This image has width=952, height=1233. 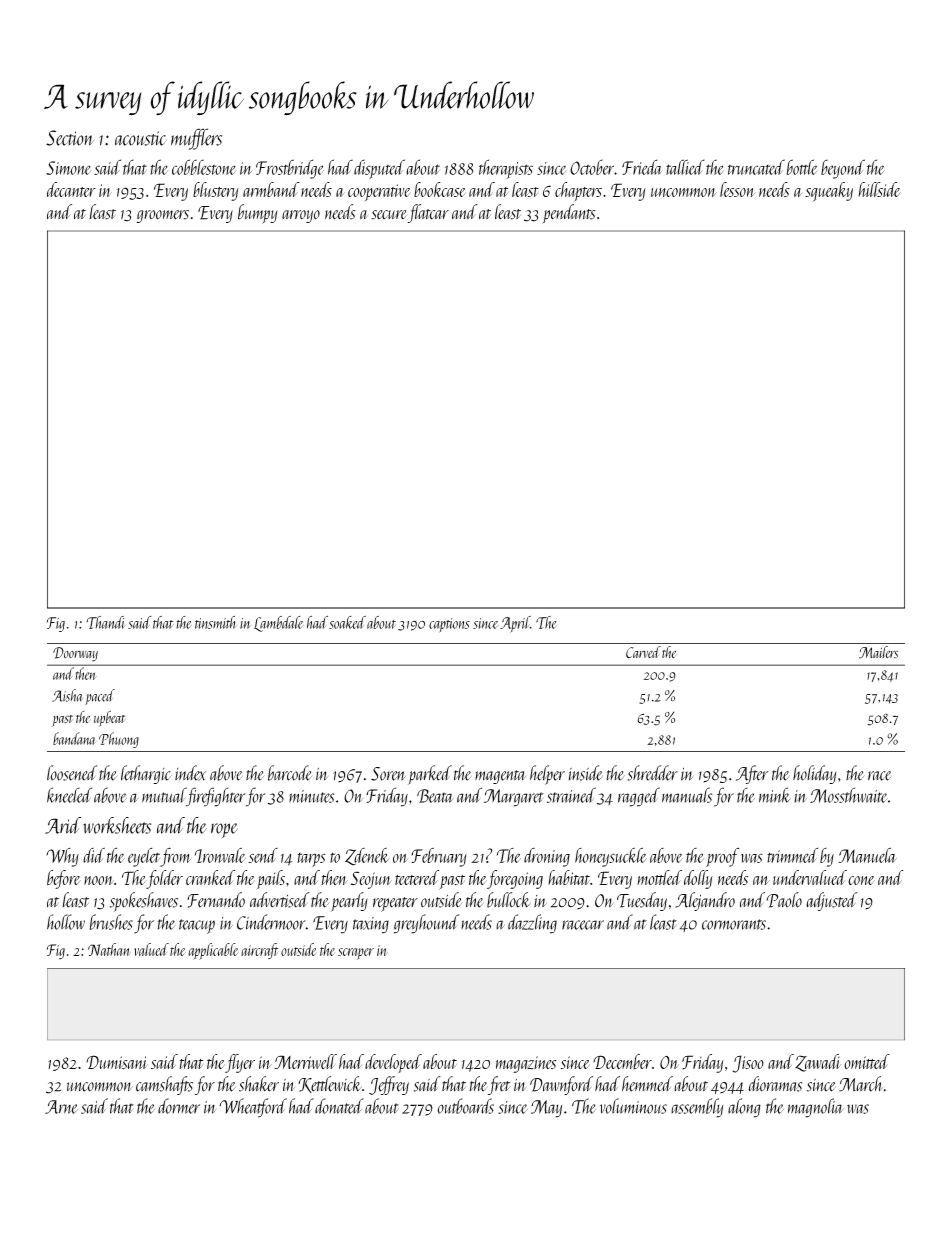 I want to click on hillside, so click(x=879, y=189).
